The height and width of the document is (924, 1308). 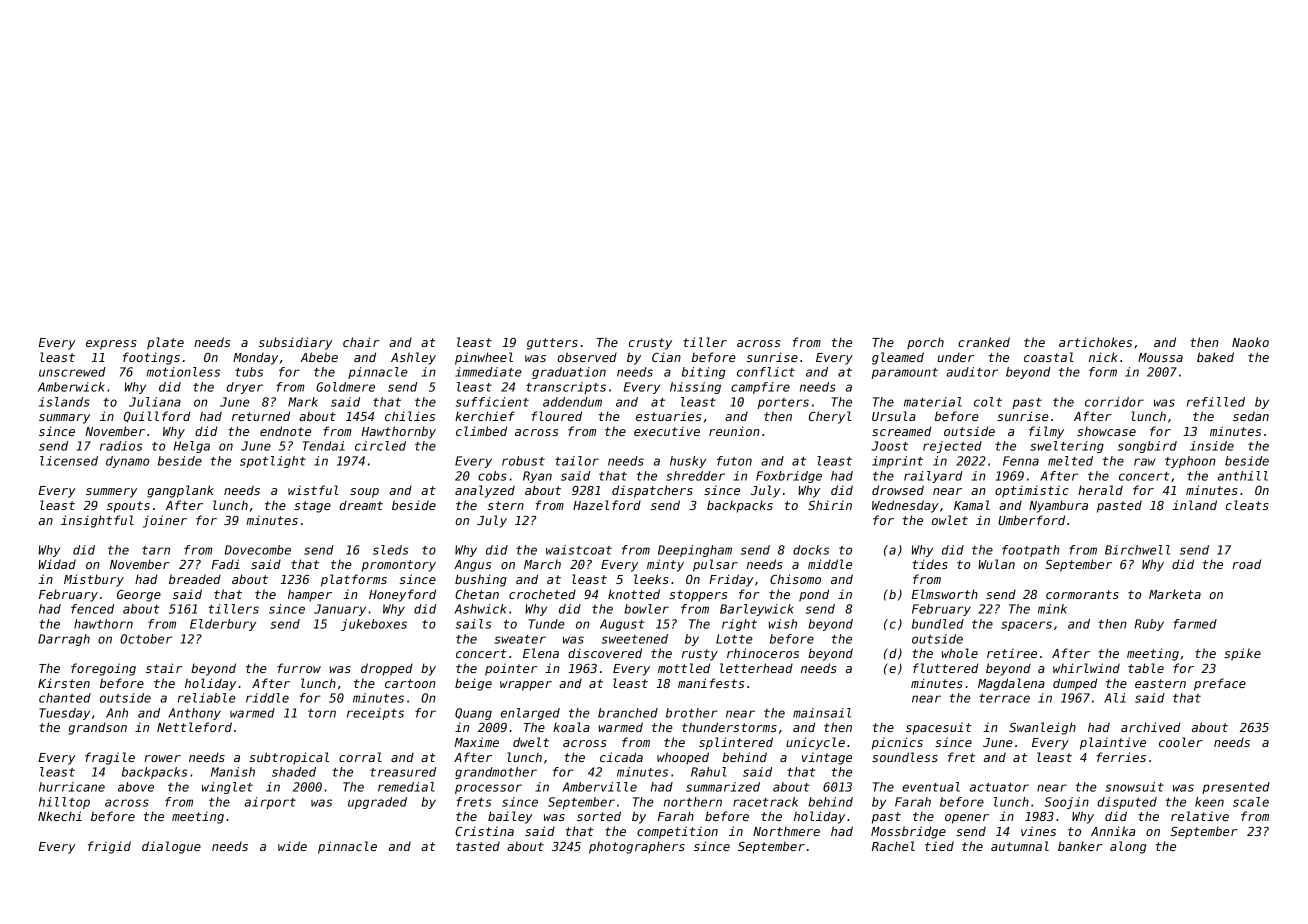 What do you see at coordinates (165, 521) in the document?
I see `joiner` at bounding box center [165, 521].
